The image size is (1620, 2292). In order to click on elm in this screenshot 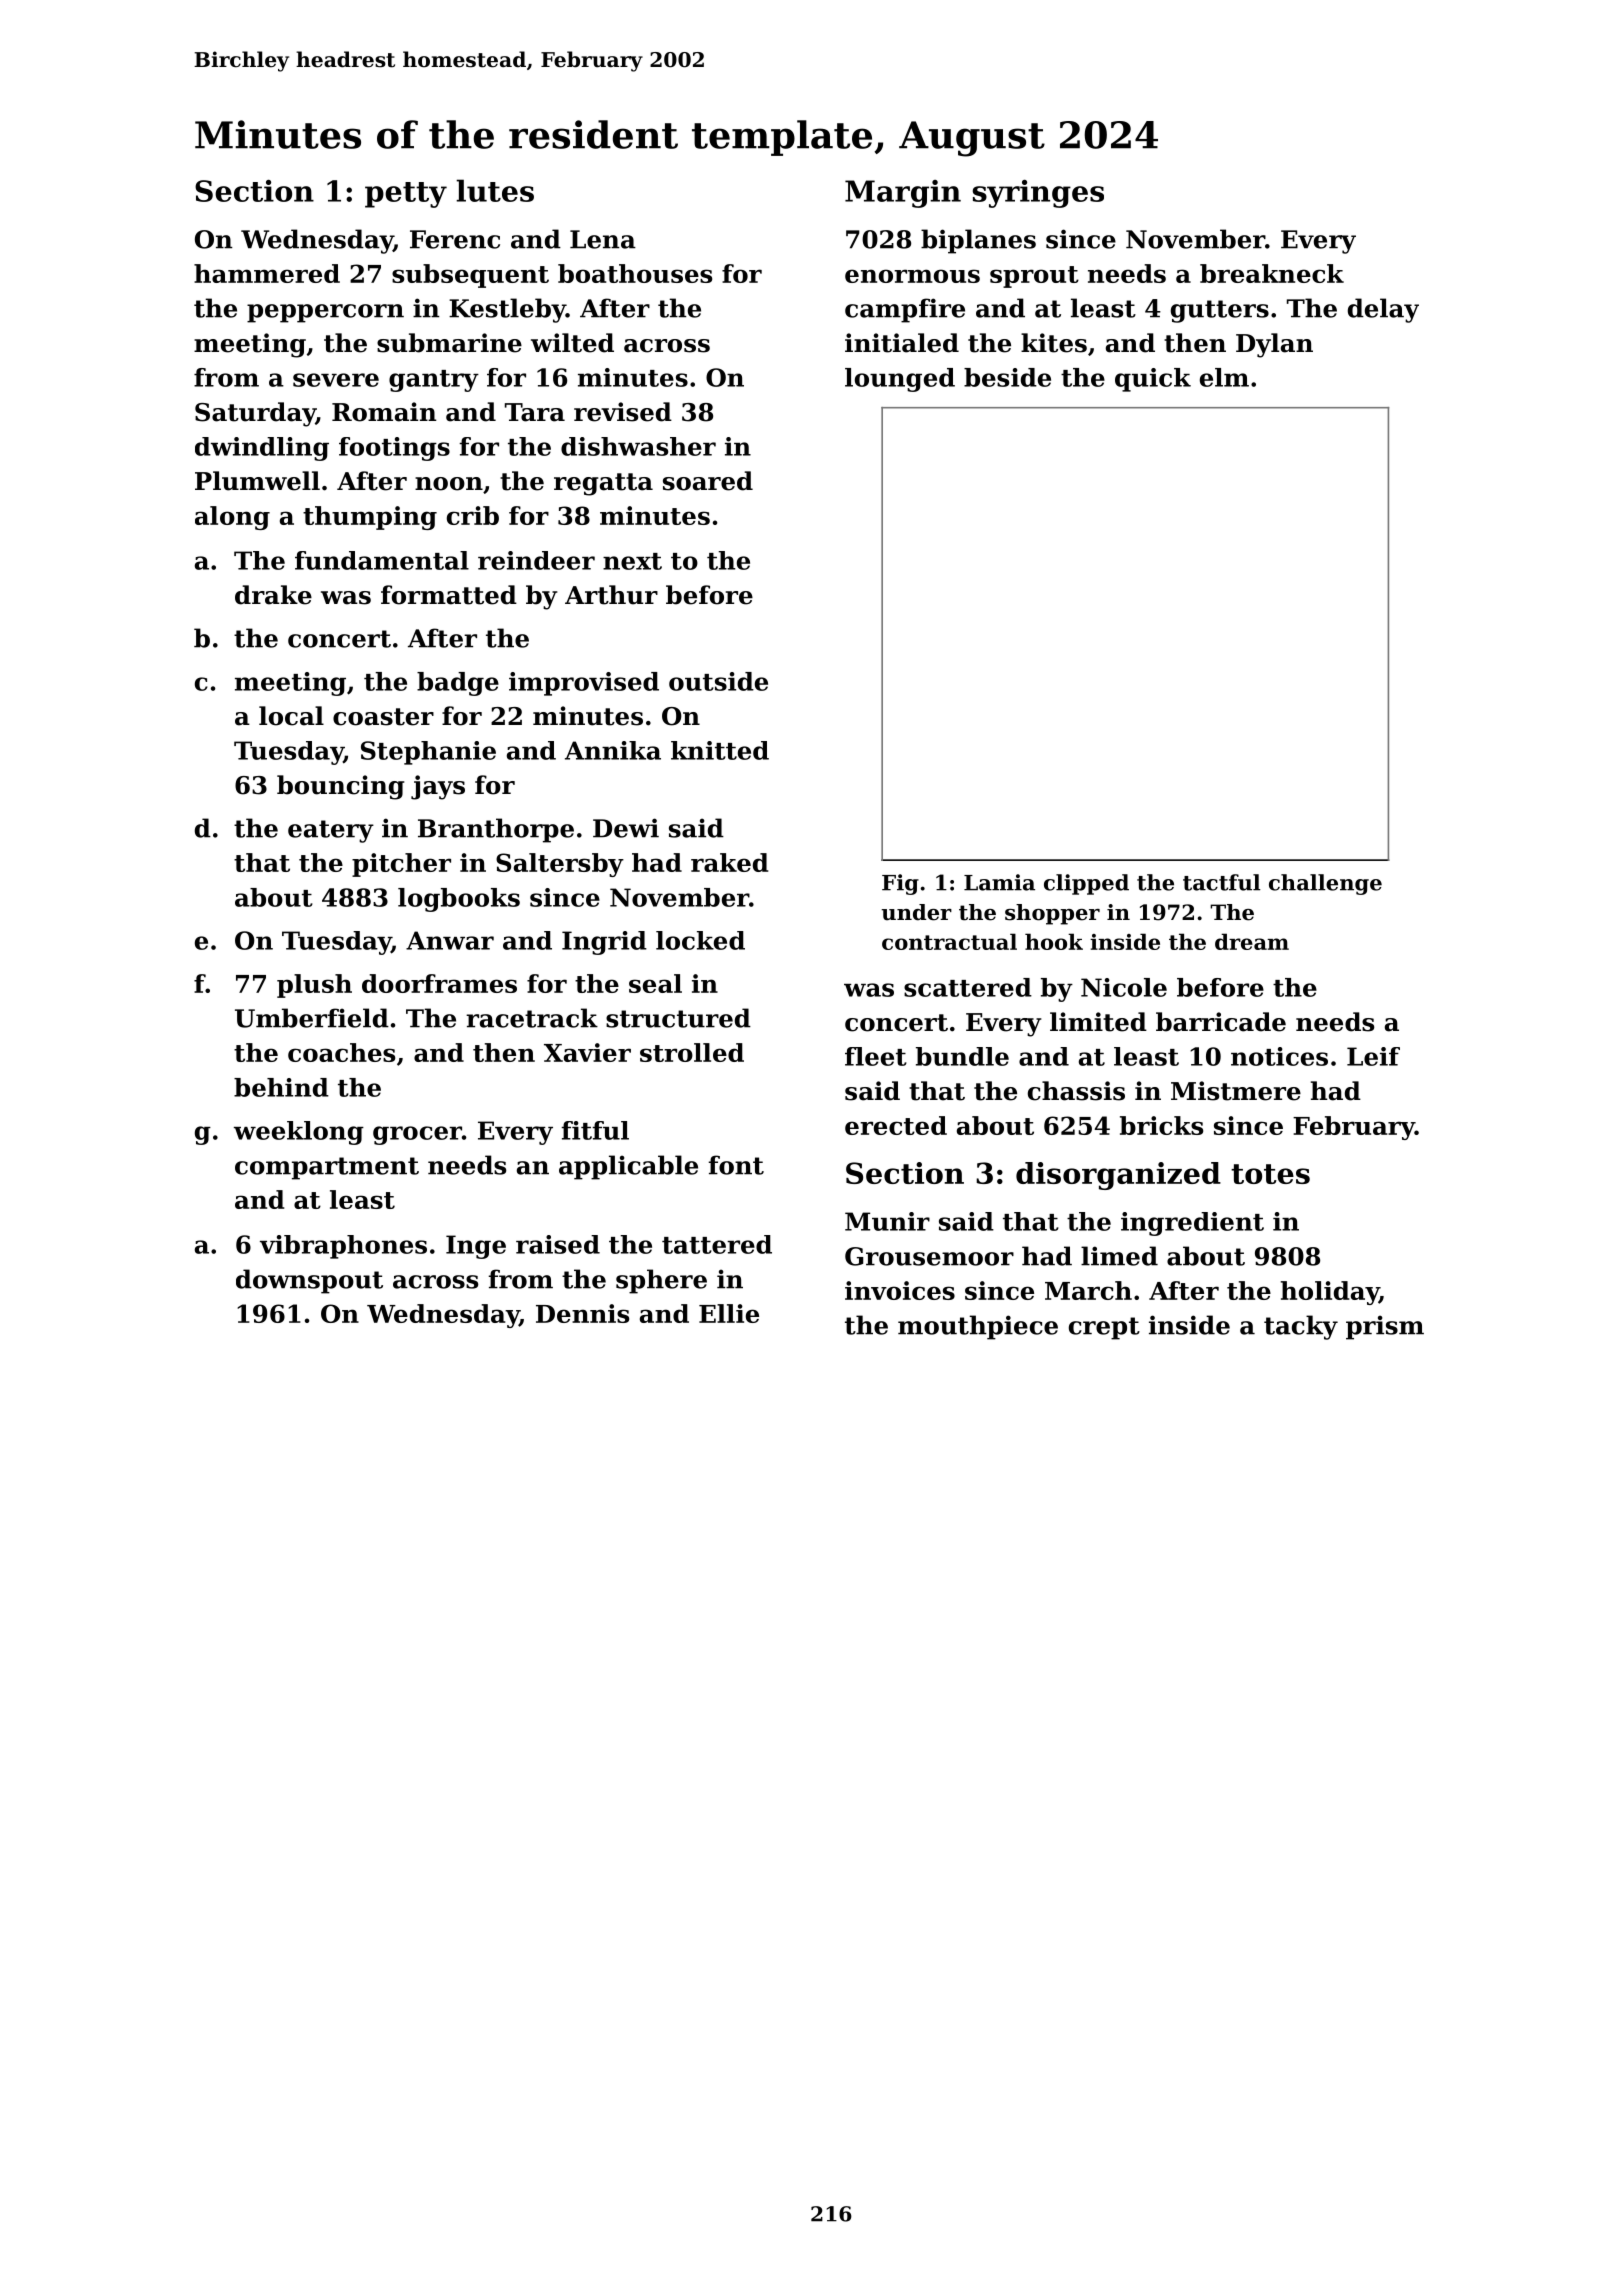, I will do `click(1224, 377)`.
